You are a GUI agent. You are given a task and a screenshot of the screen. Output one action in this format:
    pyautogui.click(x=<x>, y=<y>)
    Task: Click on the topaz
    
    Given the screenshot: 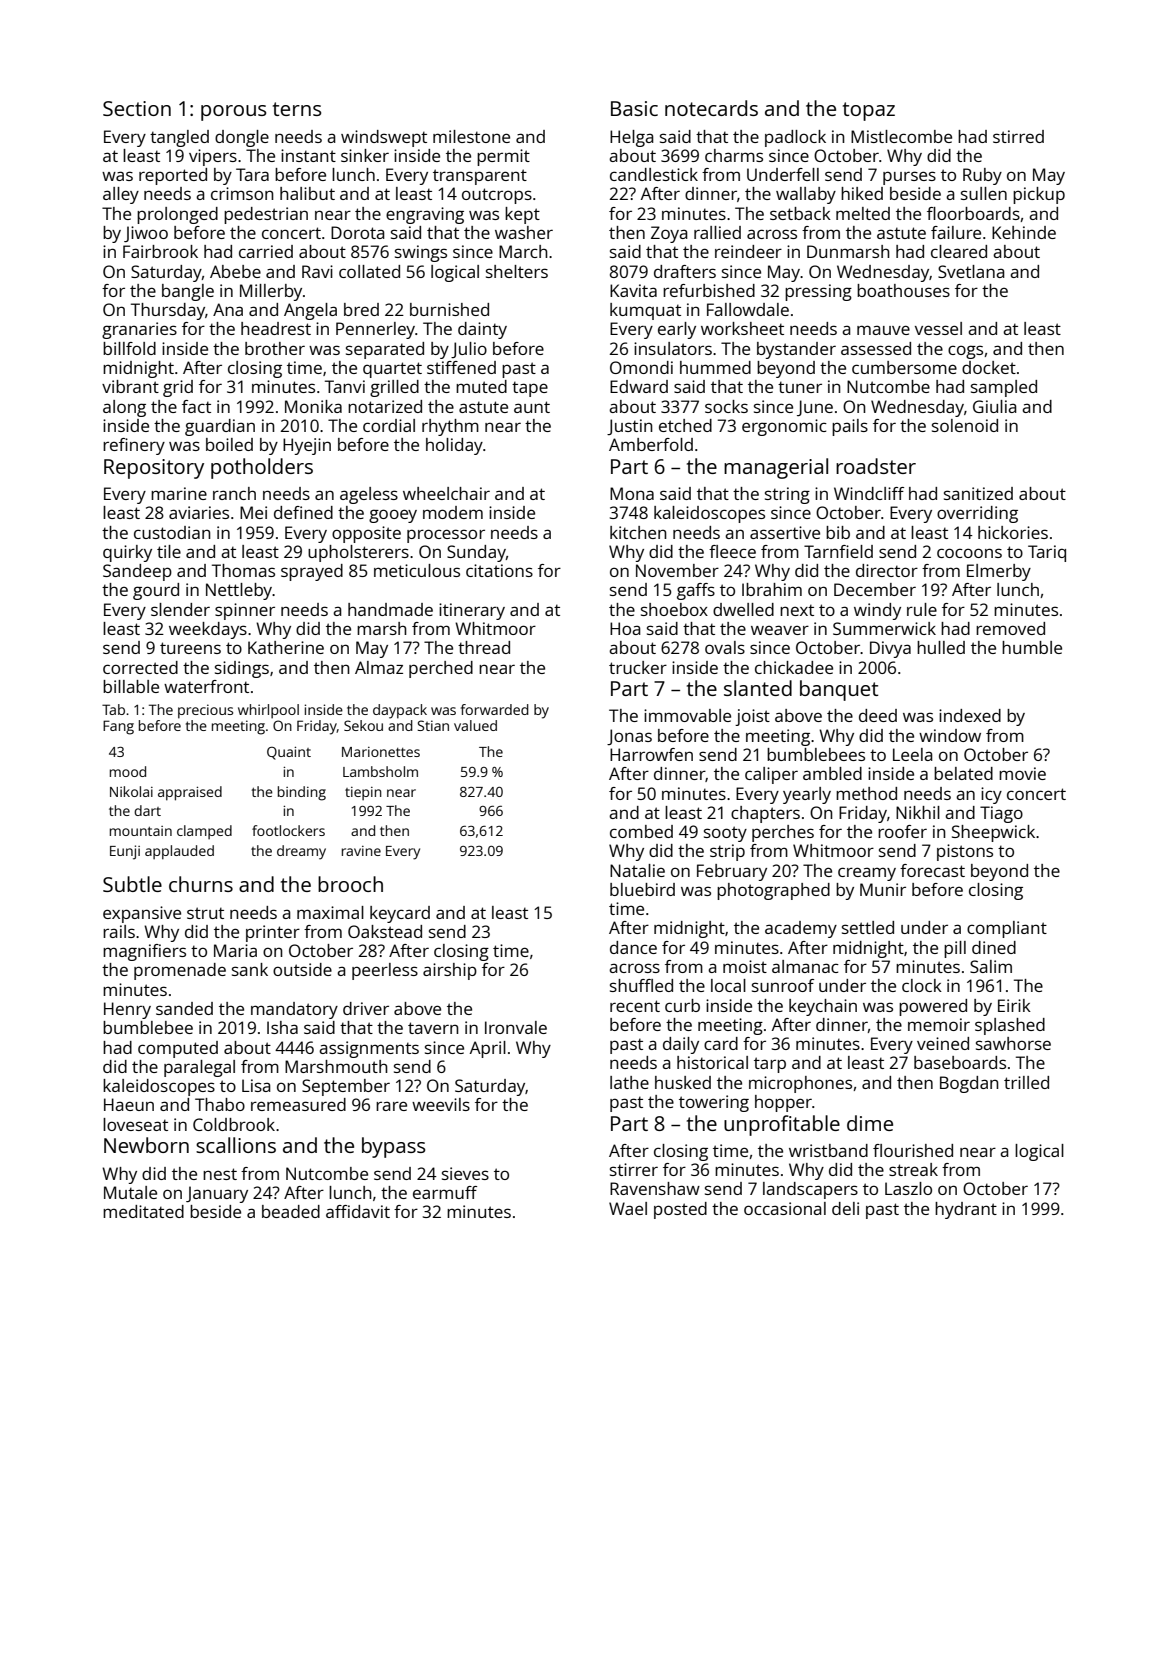 What is the action you would take?
    pyautogui.click(x=869, y=111)
